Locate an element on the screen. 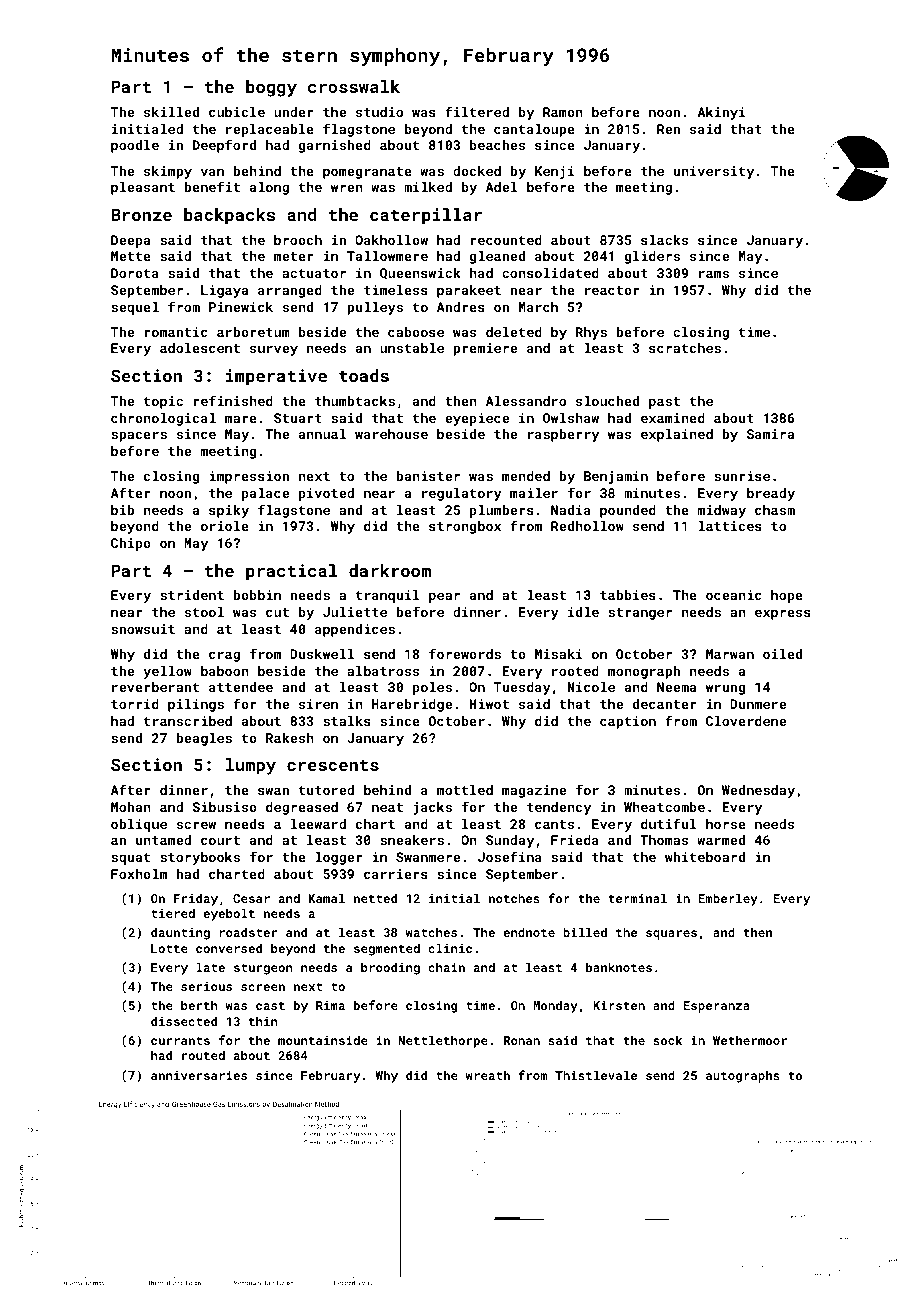 This screenshot has width=924, height=1308. plumbers is located at coordinates (502, 511).
